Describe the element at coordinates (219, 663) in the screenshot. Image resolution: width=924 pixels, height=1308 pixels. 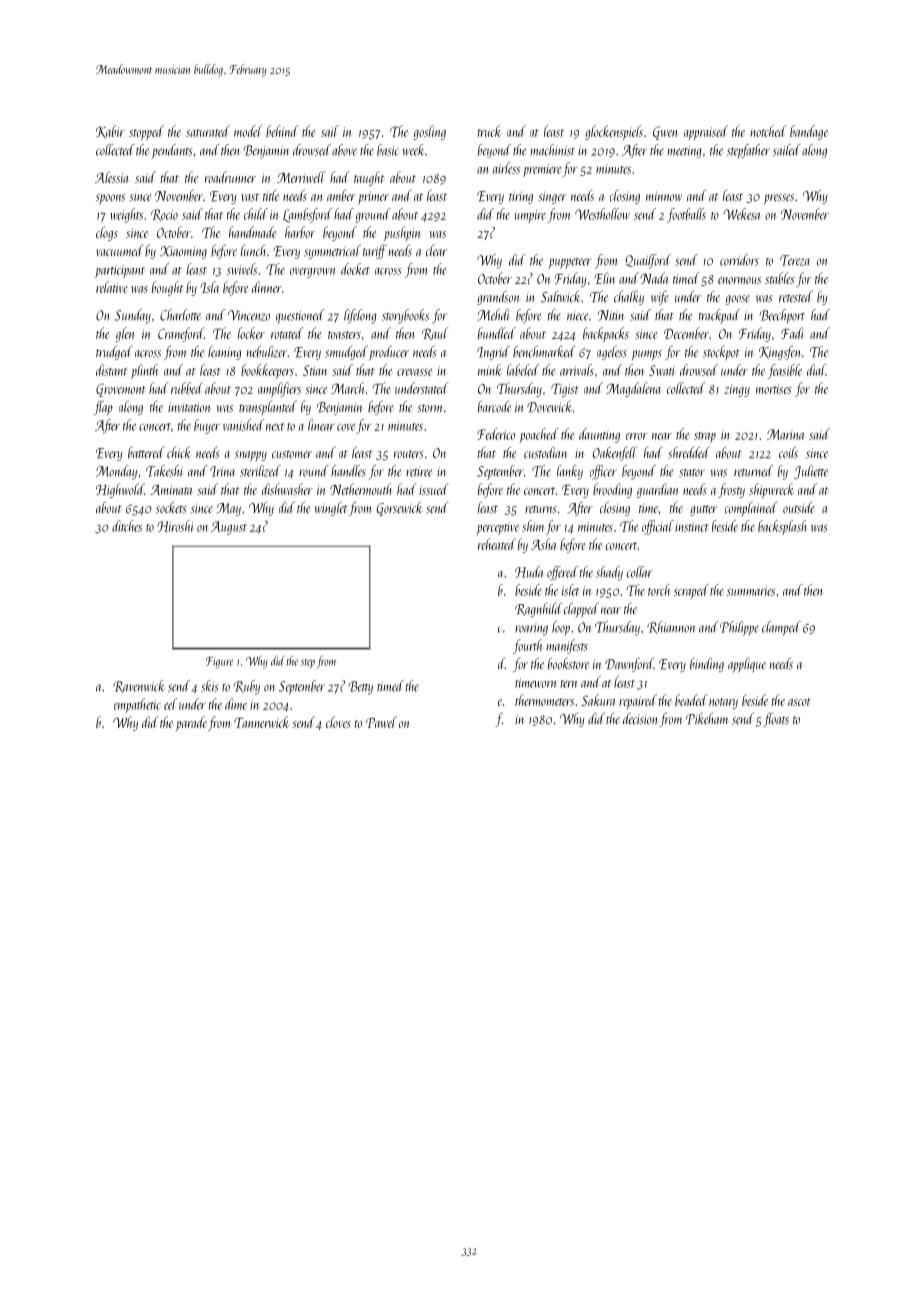
I see `Figure` at that location.
